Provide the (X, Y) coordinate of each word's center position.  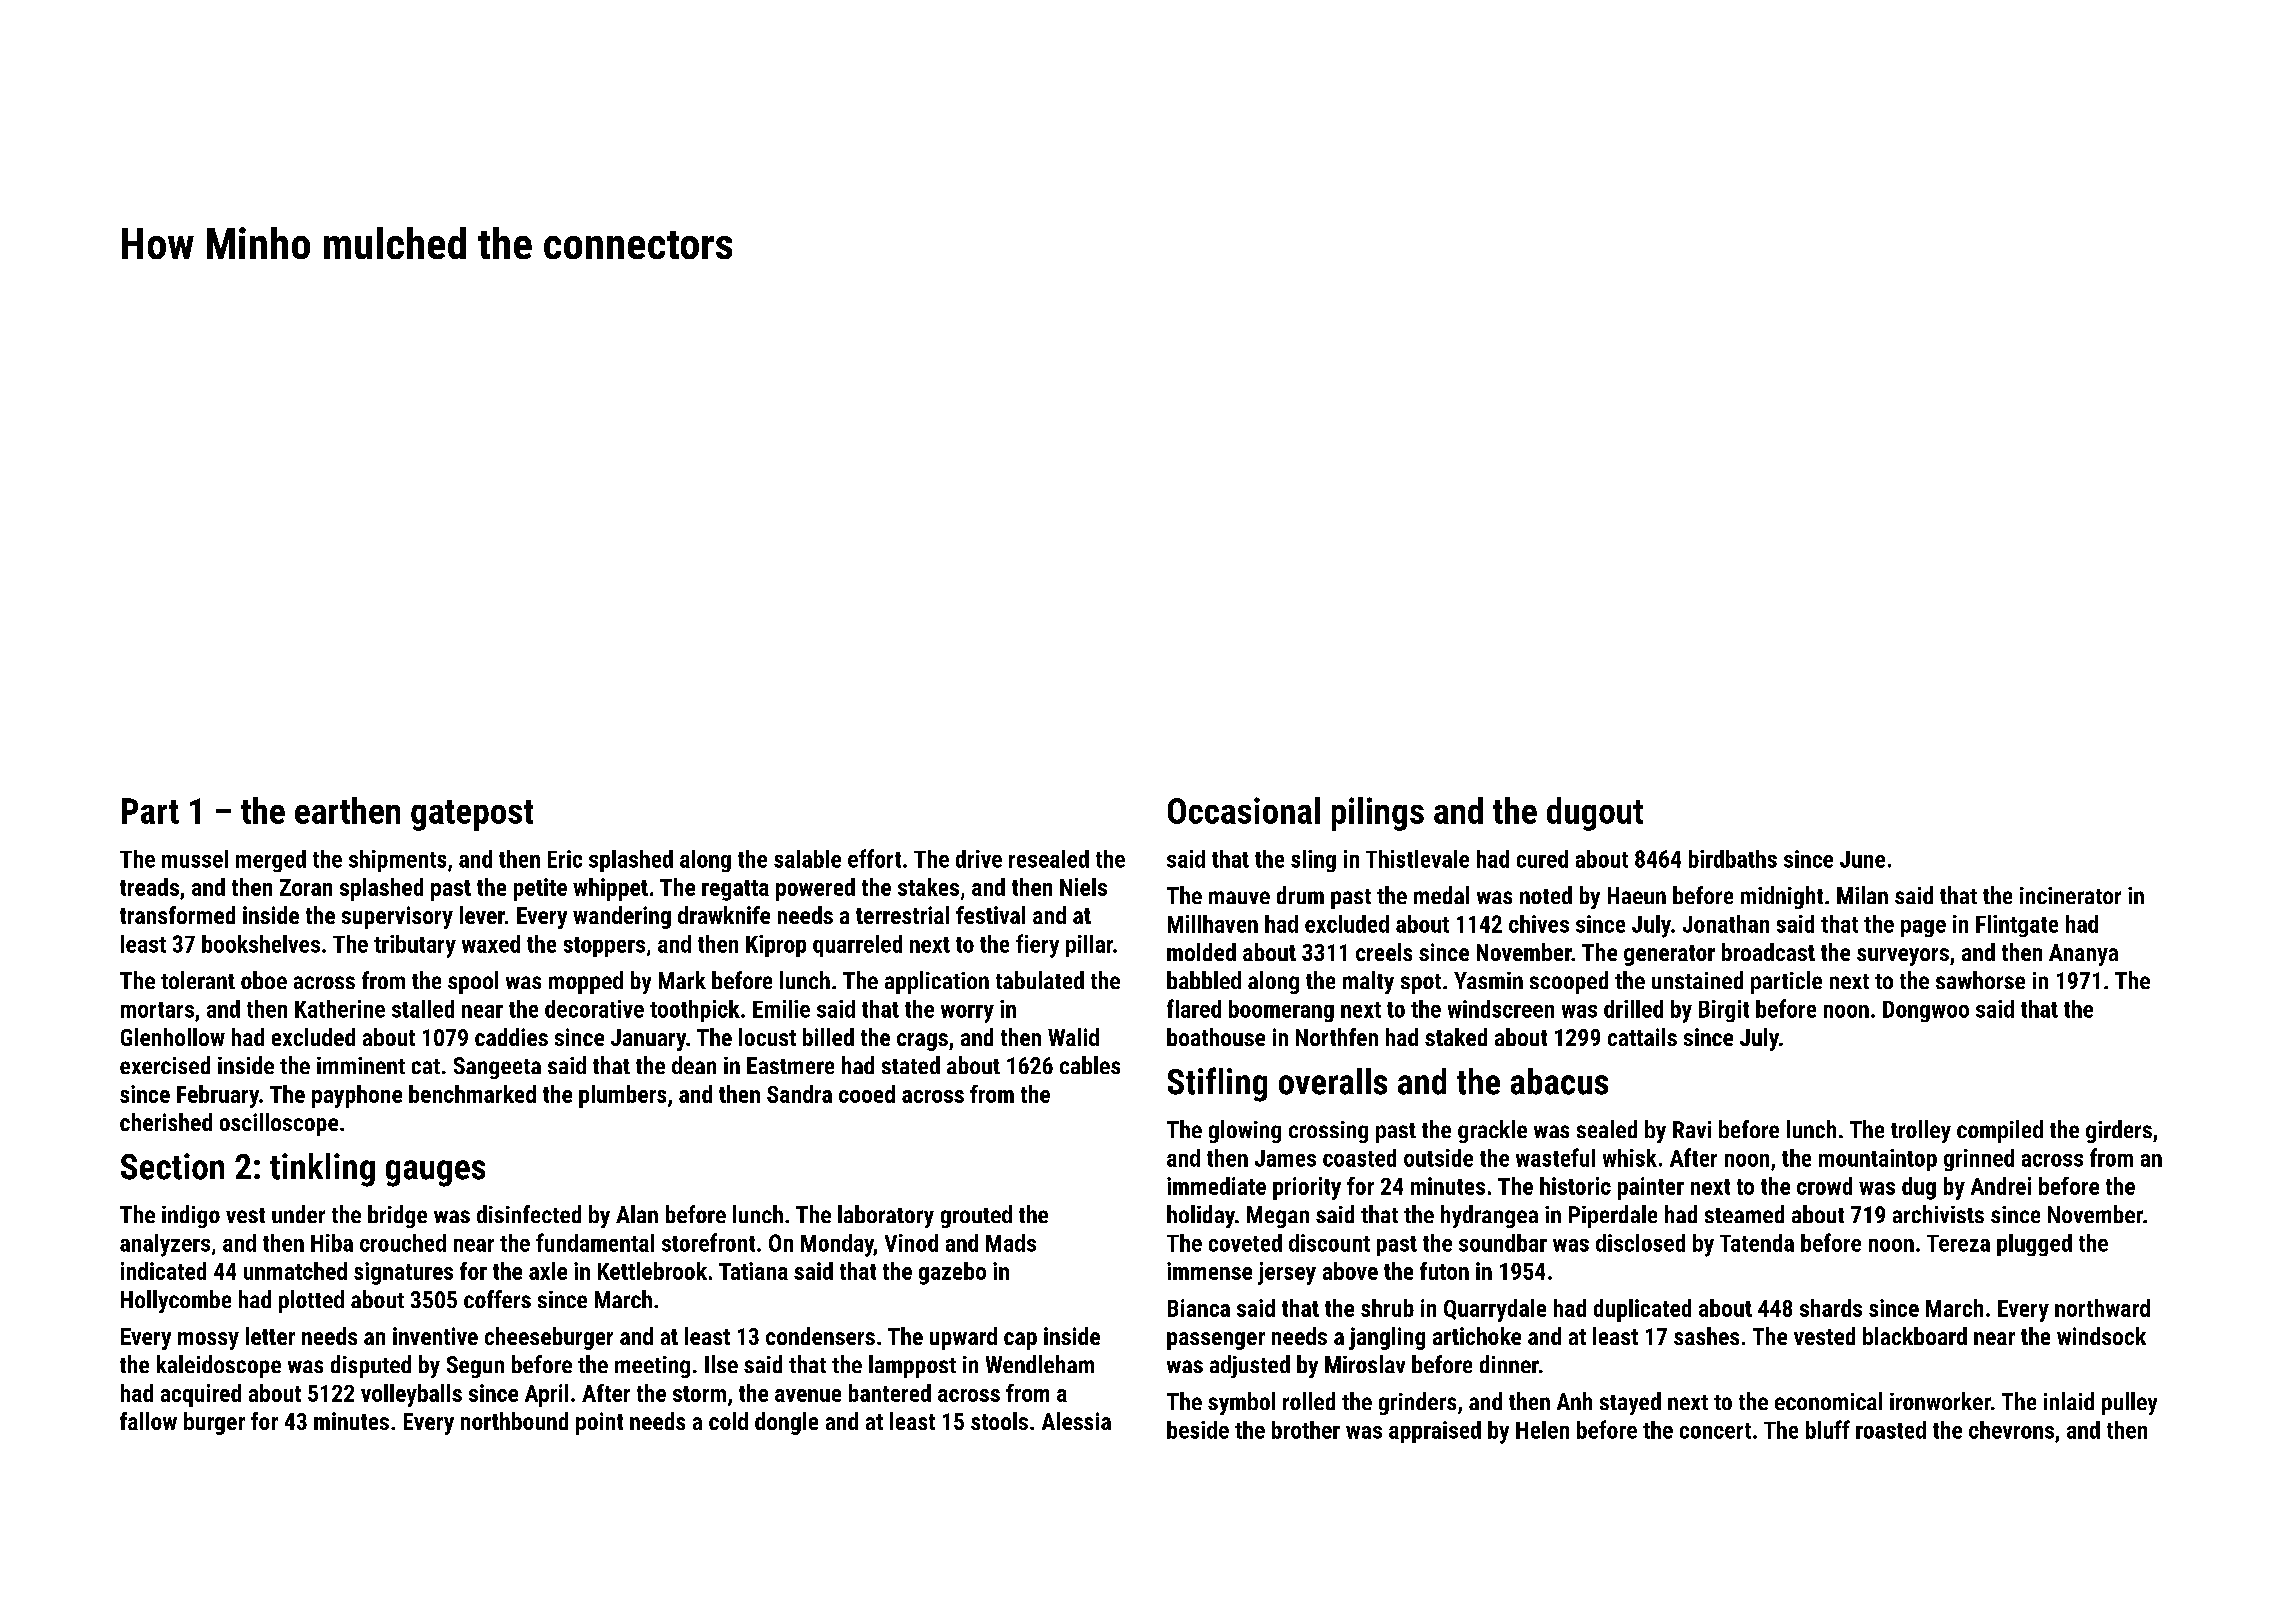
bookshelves (261, 944)
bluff (1828, 1429)
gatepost (472, 815)
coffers (497, 1299)
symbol (1241, 1403)
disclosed (1640, 1243)
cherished (166, 1122)
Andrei (2001, 1186)
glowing (1245, 1131)
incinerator (2070, 895)
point (599, 1423)
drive (979, 859)
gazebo (952, 1273)
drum (1300, 895)
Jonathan (1726, 924)
